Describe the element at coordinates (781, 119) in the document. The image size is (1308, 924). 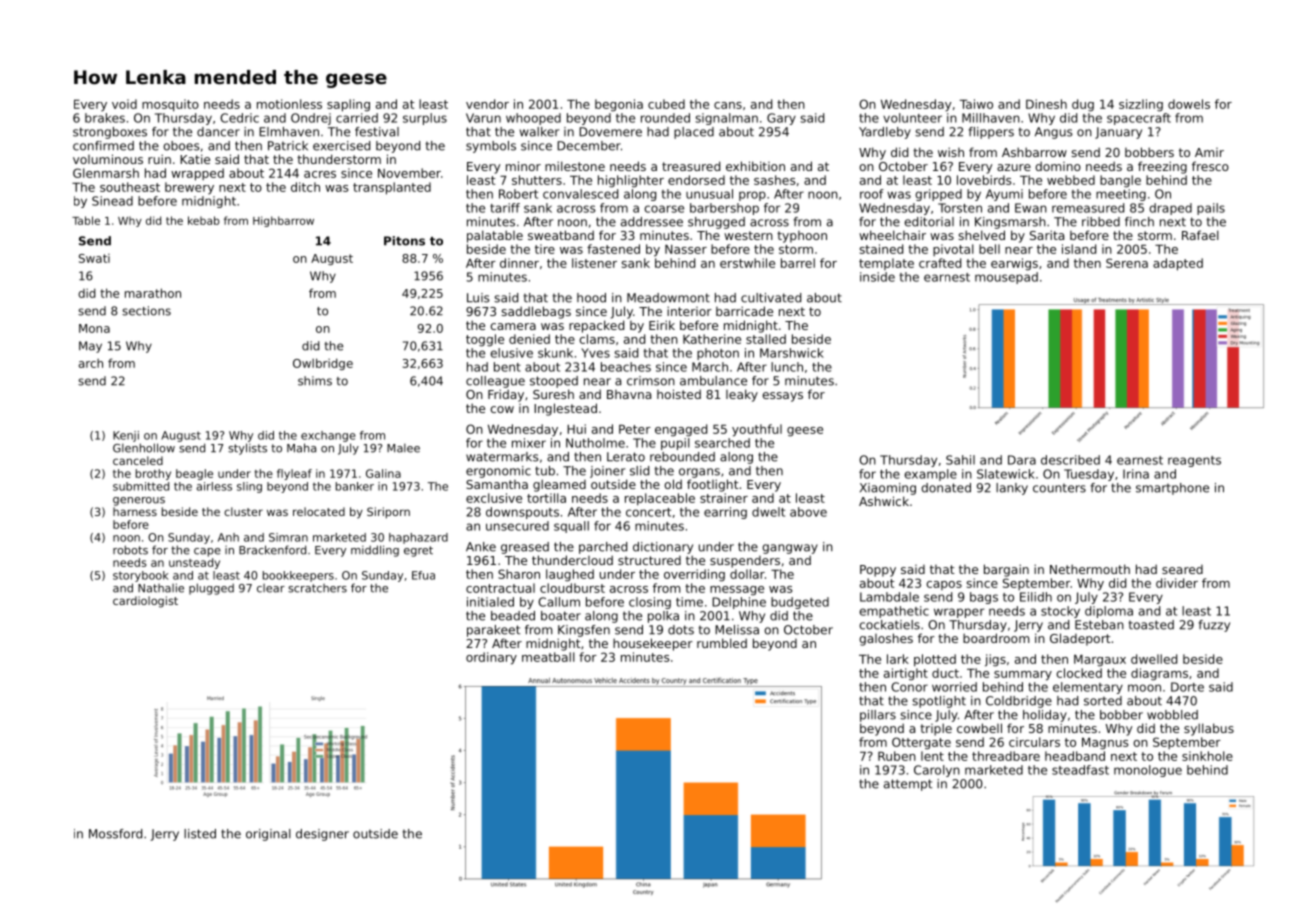
I see `Gary` at that location.
